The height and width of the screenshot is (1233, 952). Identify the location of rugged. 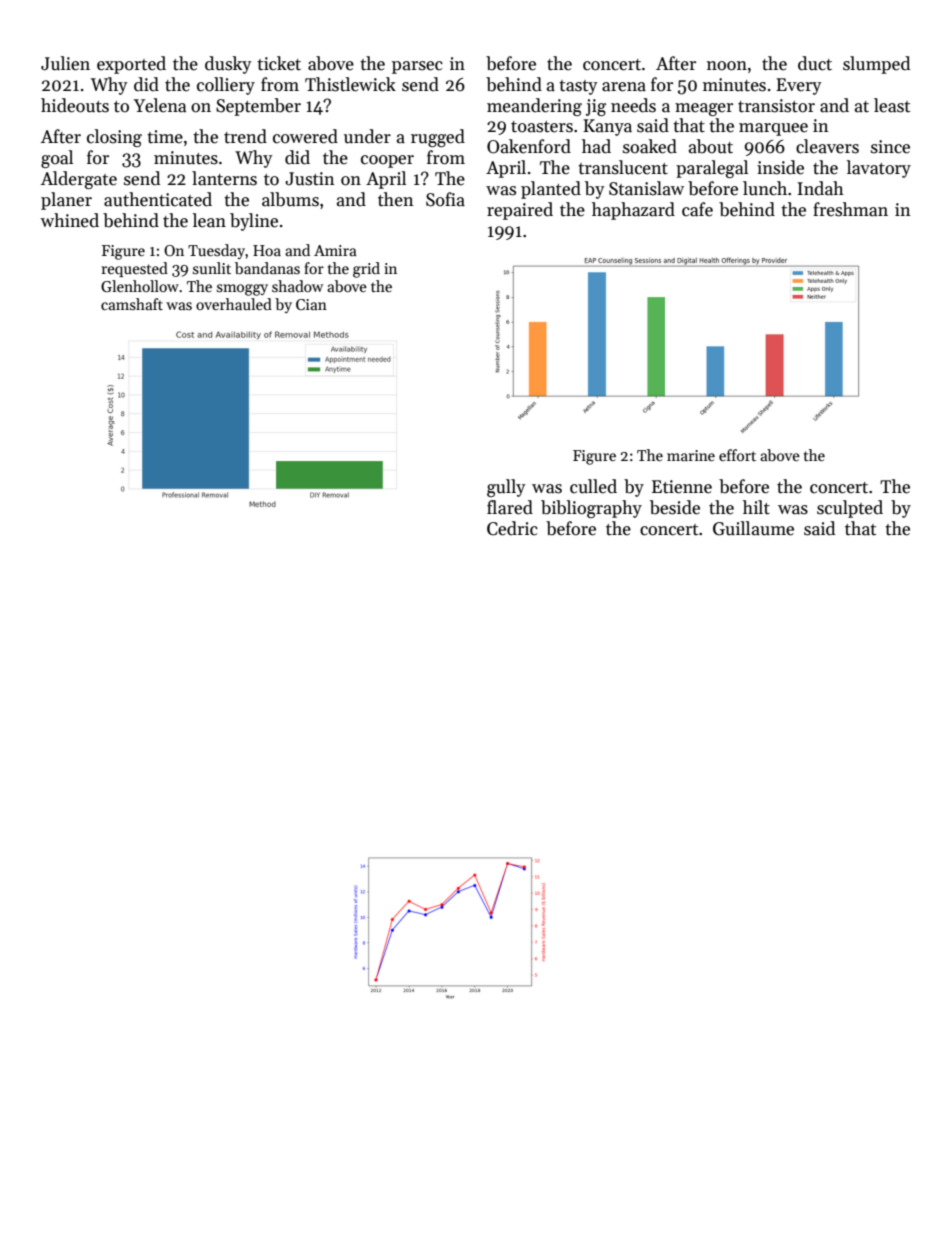
(438, 138).
